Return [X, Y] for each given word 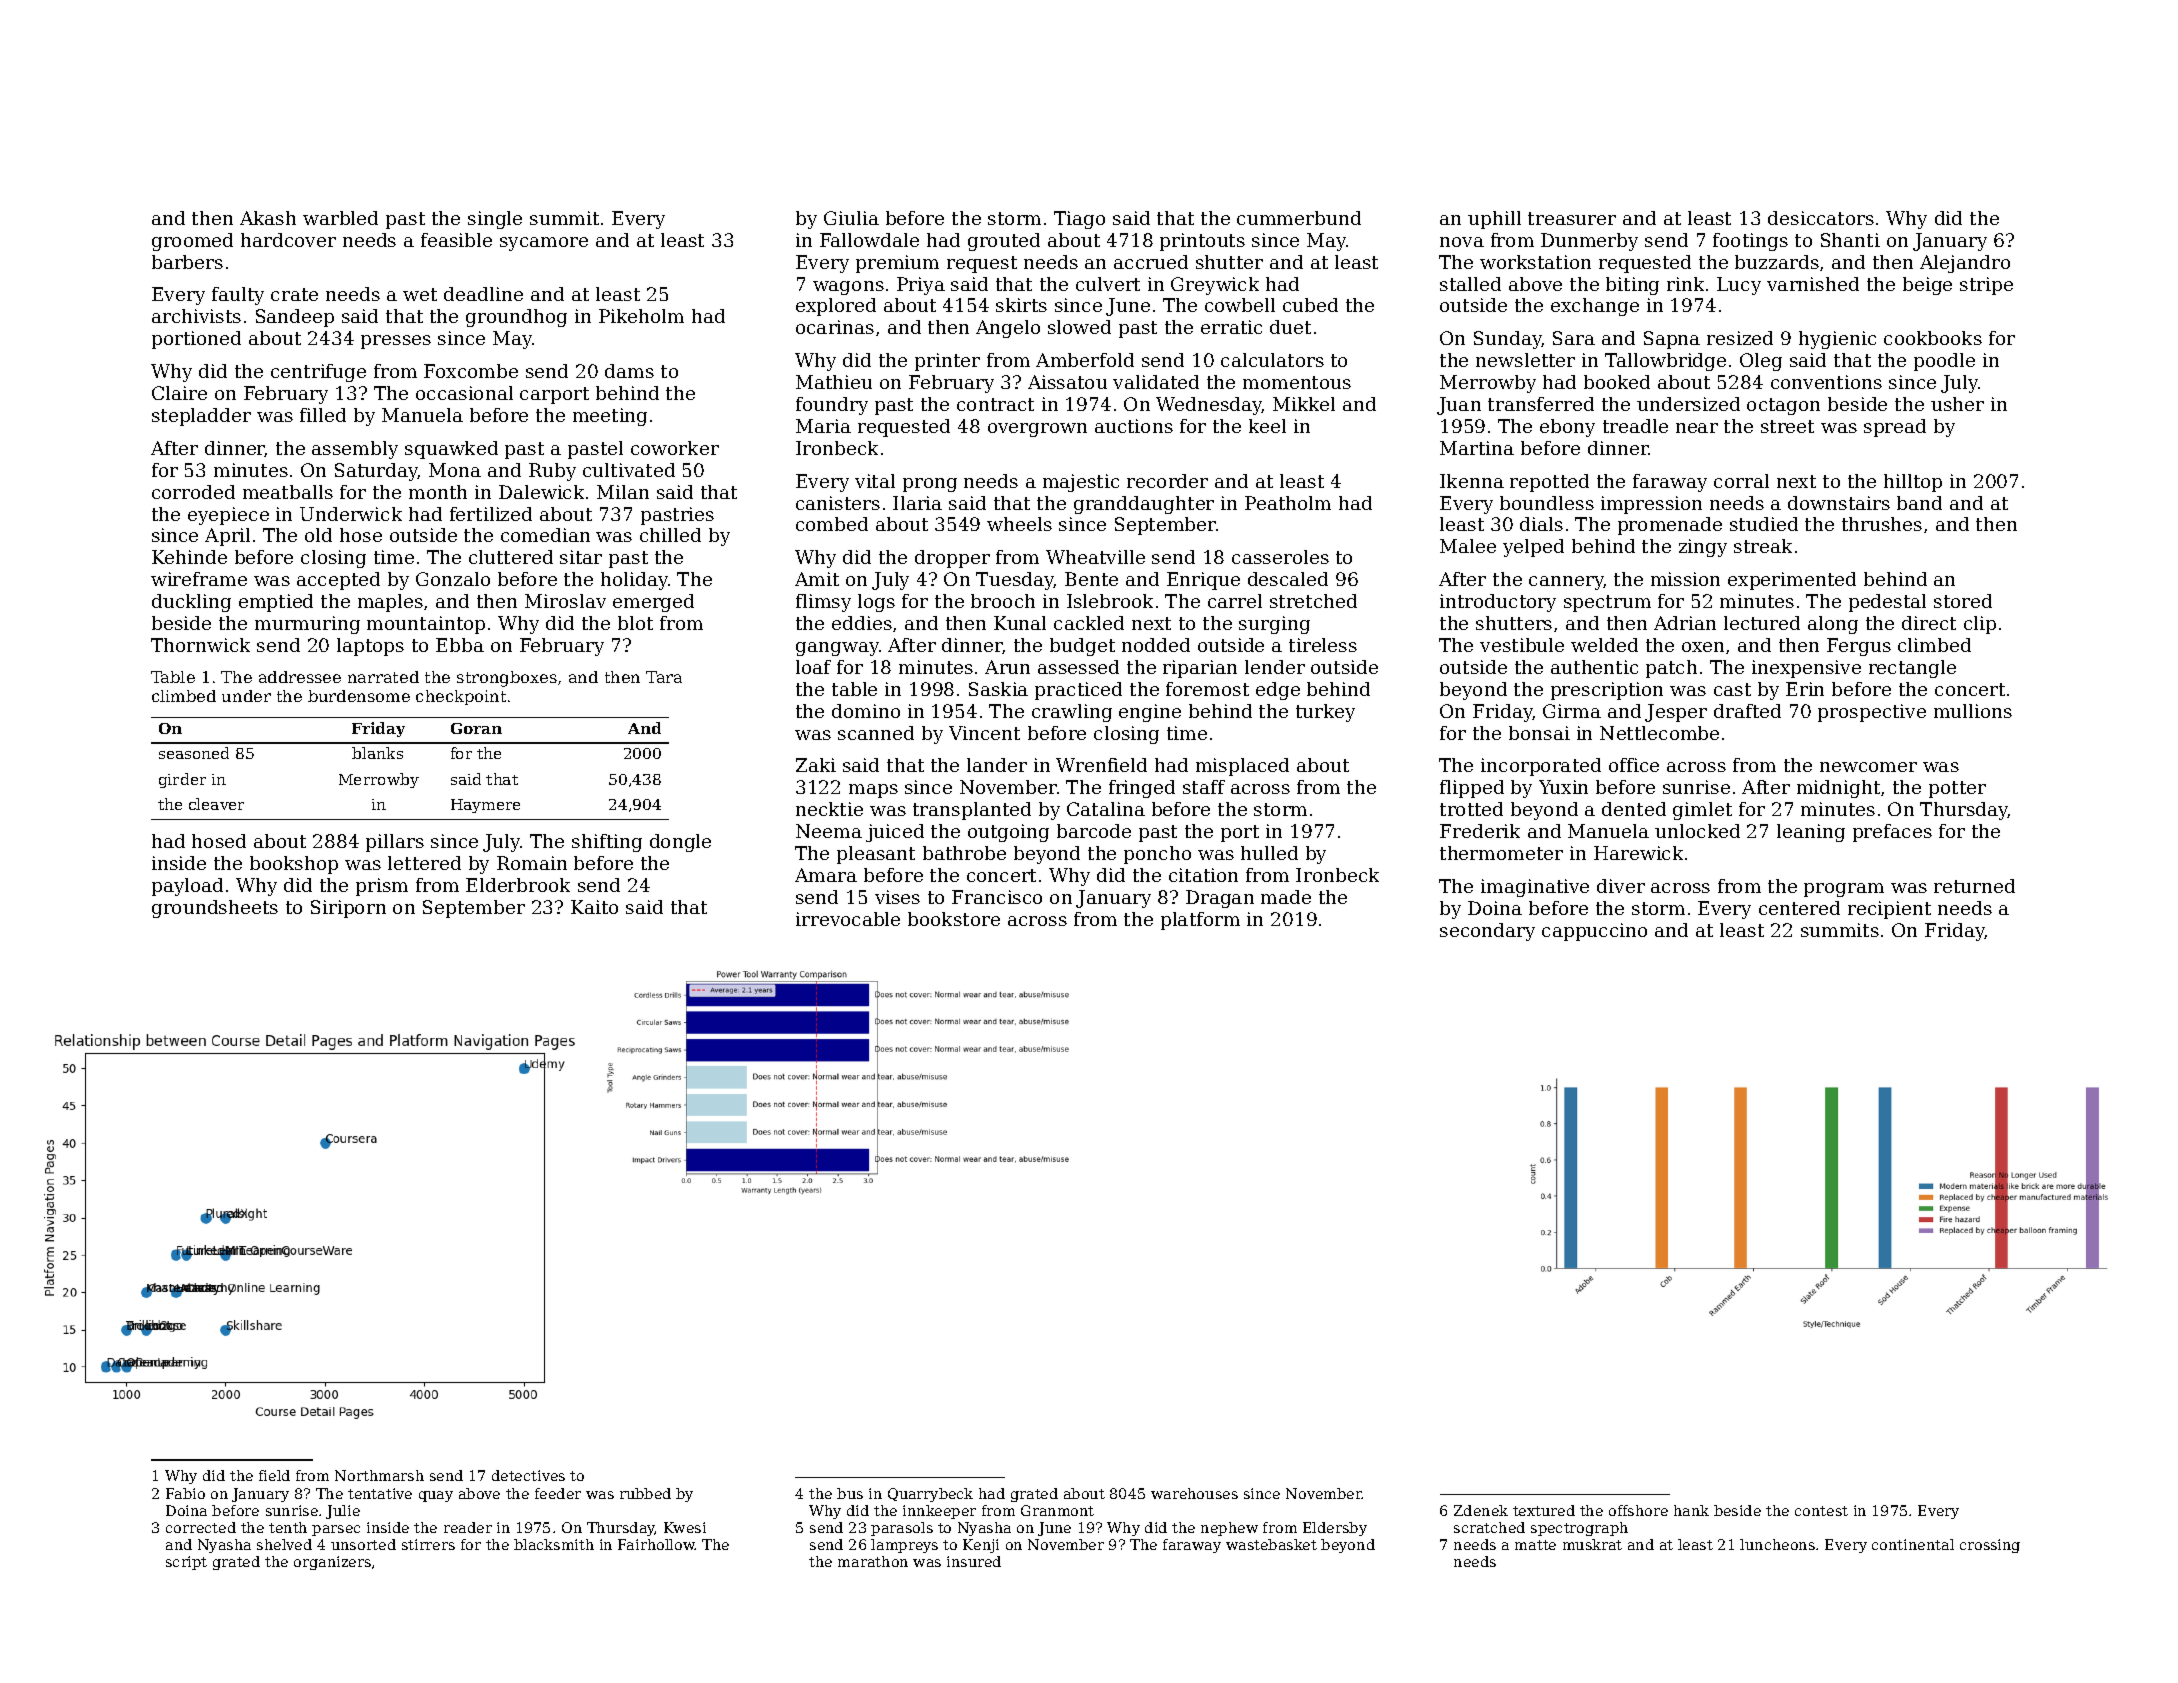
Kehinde [189, 557]
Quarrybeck [930, 1495]
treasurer [1572, 218]
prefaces [1892, 833]
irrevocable [848, 919]
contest [1821, 1511]
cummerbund [1299, 218]
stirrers [428, 1544]
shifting [607, 843]
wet [420, 294]
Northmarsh [379, 1475]
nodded [1156, 645]
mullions [1973, 711]
